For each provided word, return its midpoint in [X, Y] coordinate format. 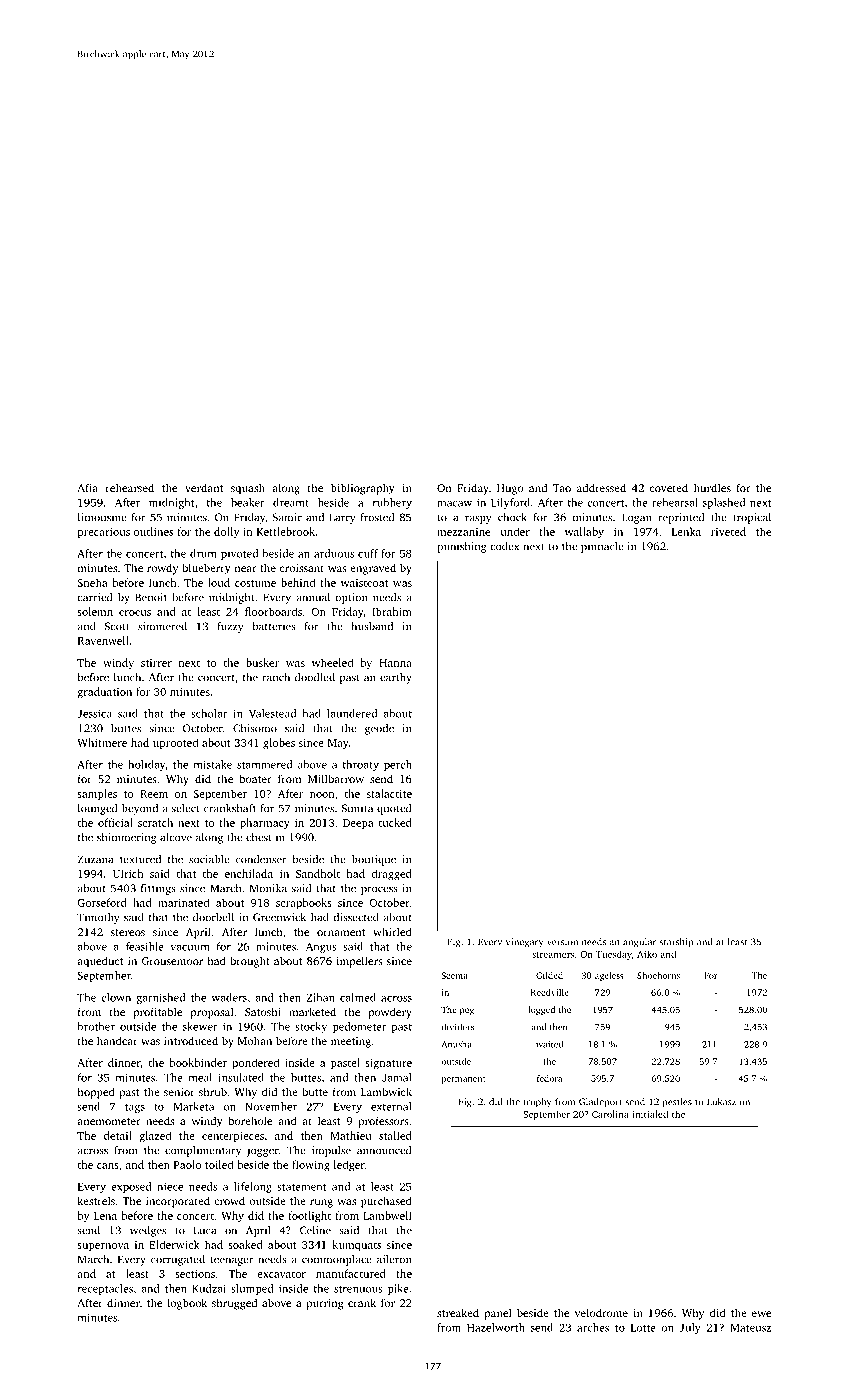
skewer [200, 1026]
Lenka [686, 531]
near [245, 569]
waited [549, 1044]
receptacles [105, 1289]
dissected [356, 917]
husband [372, 626]
